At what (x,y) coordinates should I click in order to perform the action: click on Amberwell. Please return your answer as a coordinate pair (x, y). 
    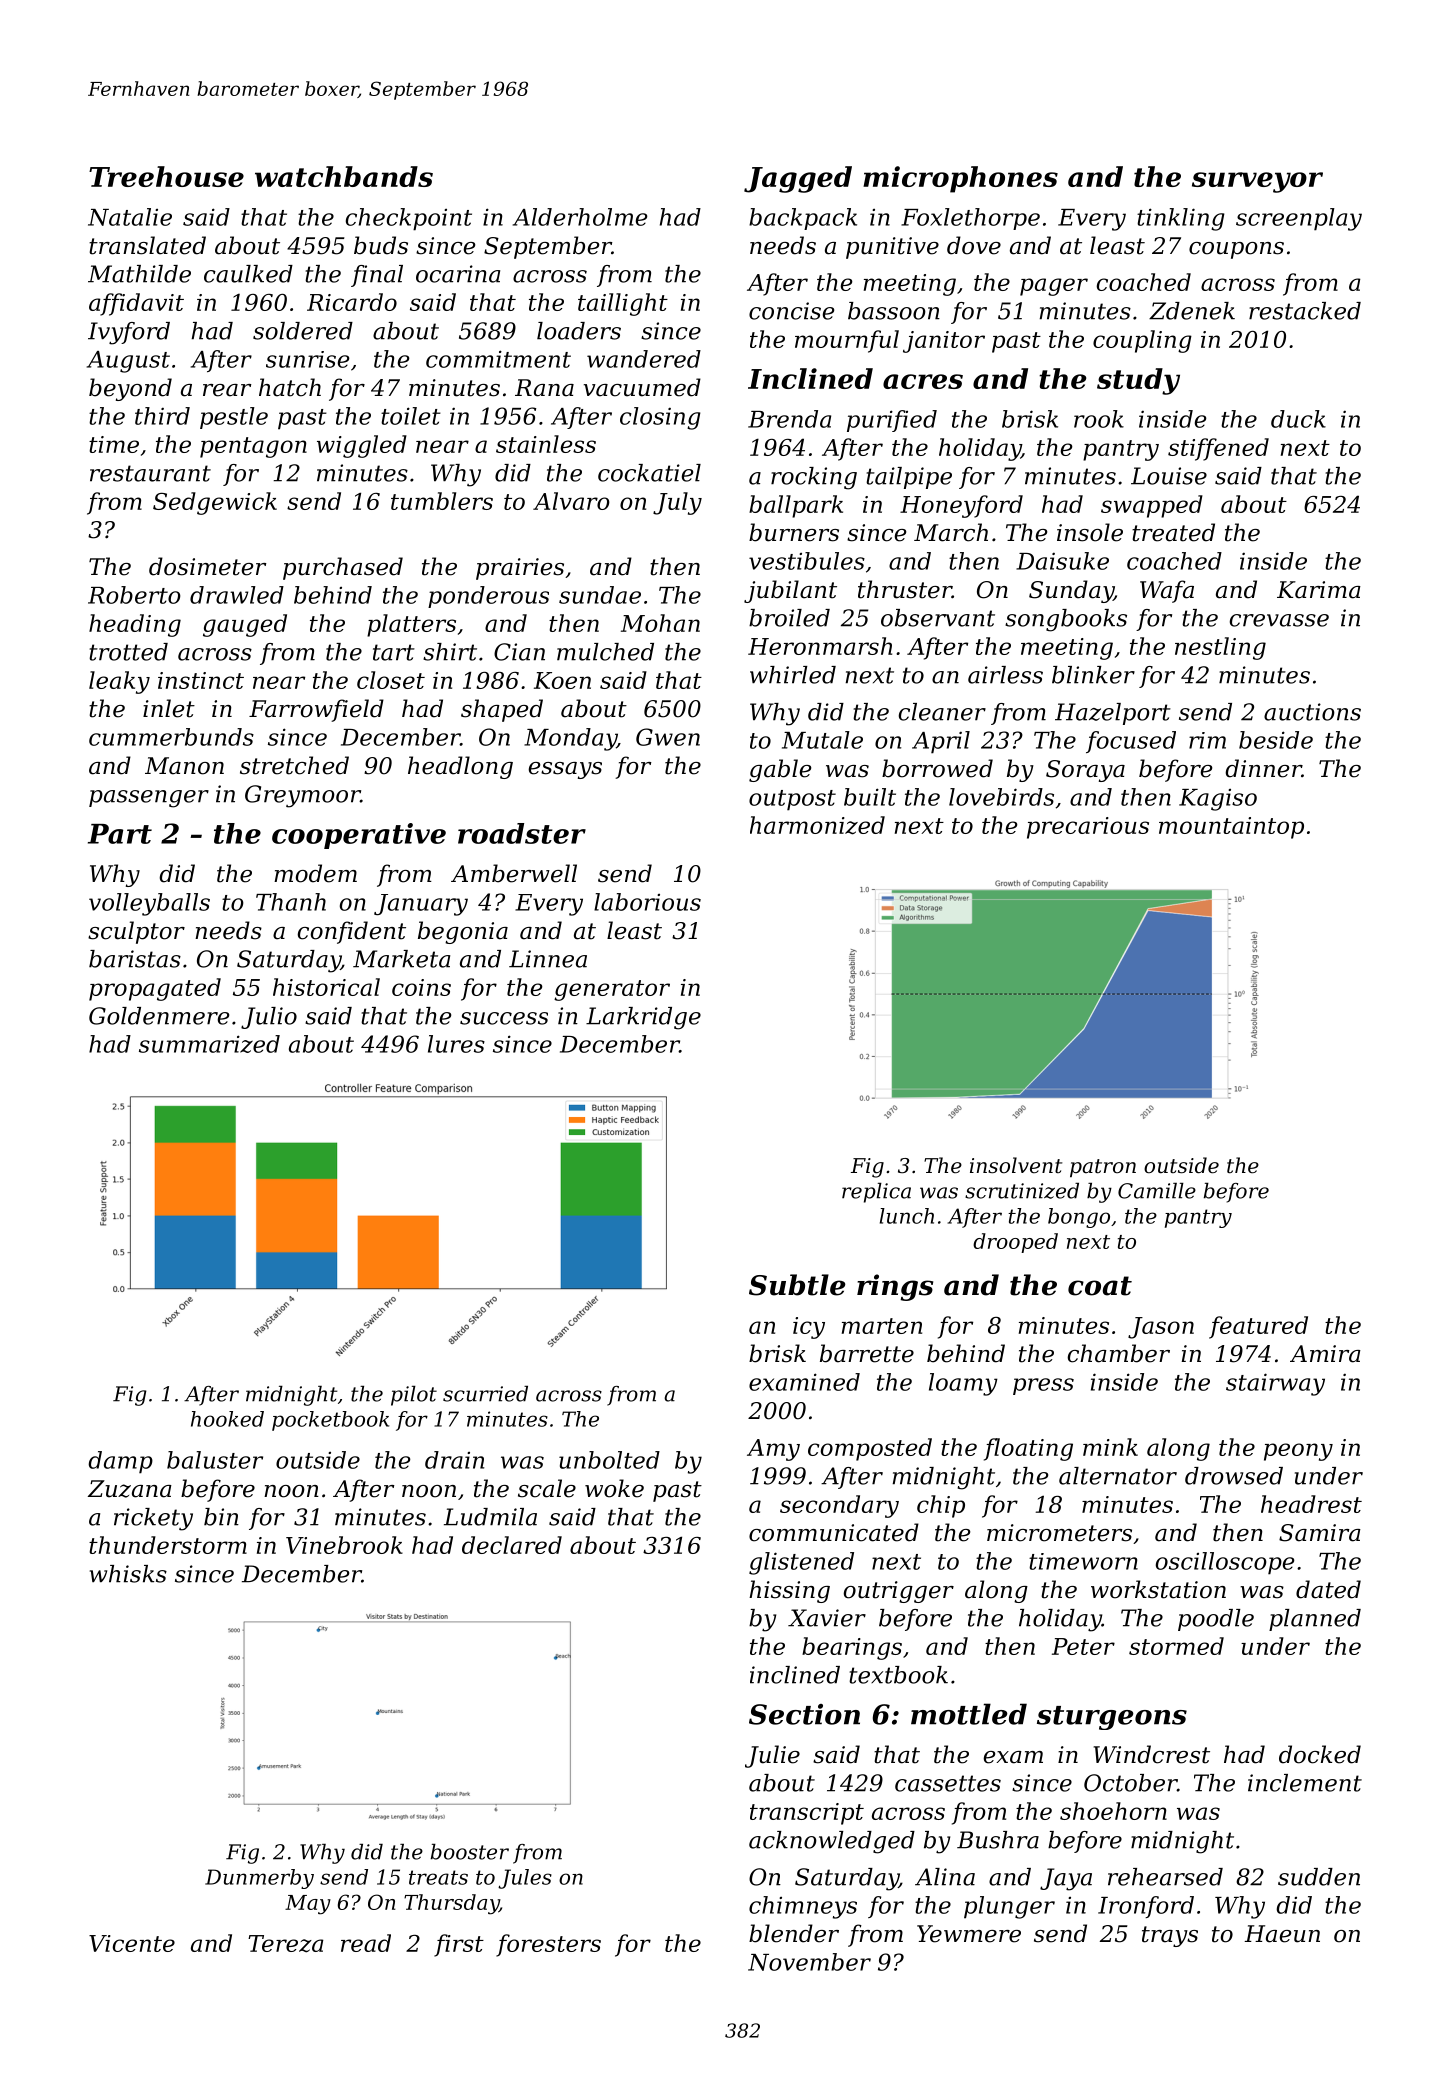
    Looking at the image, I should click on (514, 873).
